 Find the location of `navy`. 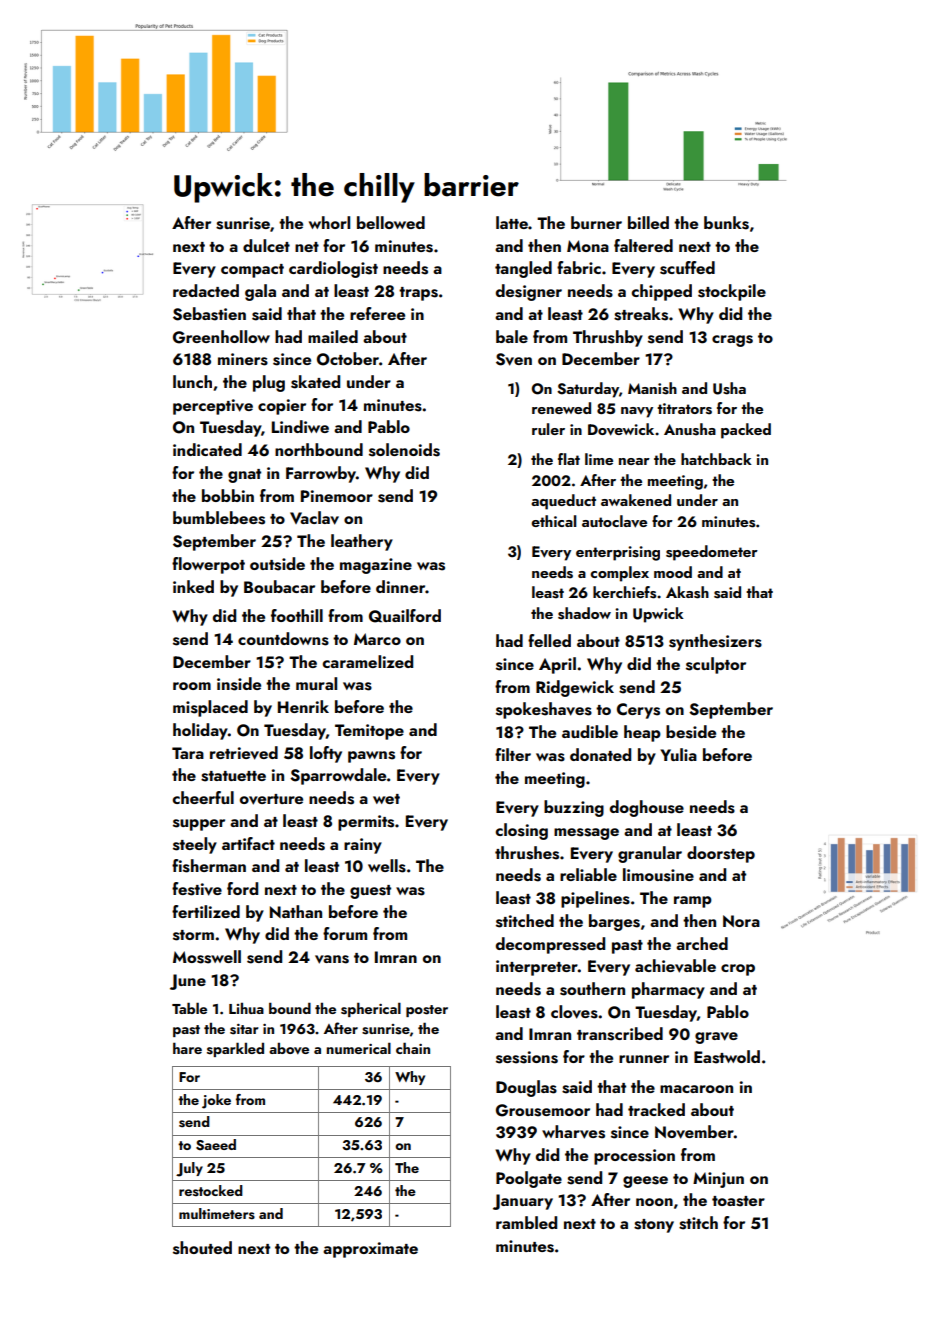

navy is located at coordinates (637, 412).
